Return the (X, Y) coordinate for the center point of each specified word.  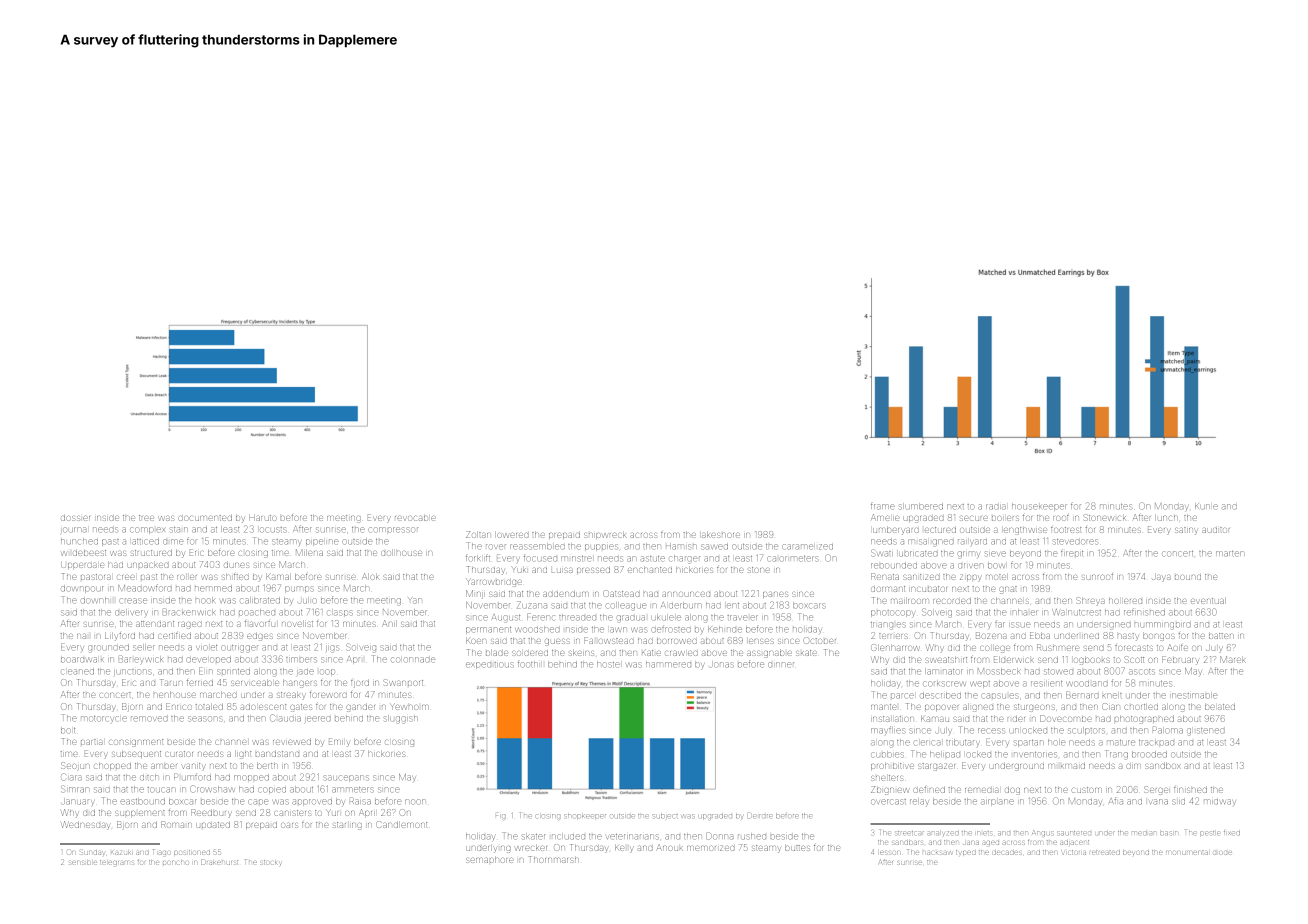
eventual (1207, 601)
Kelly (624, 849)
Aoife (1177, 647)
